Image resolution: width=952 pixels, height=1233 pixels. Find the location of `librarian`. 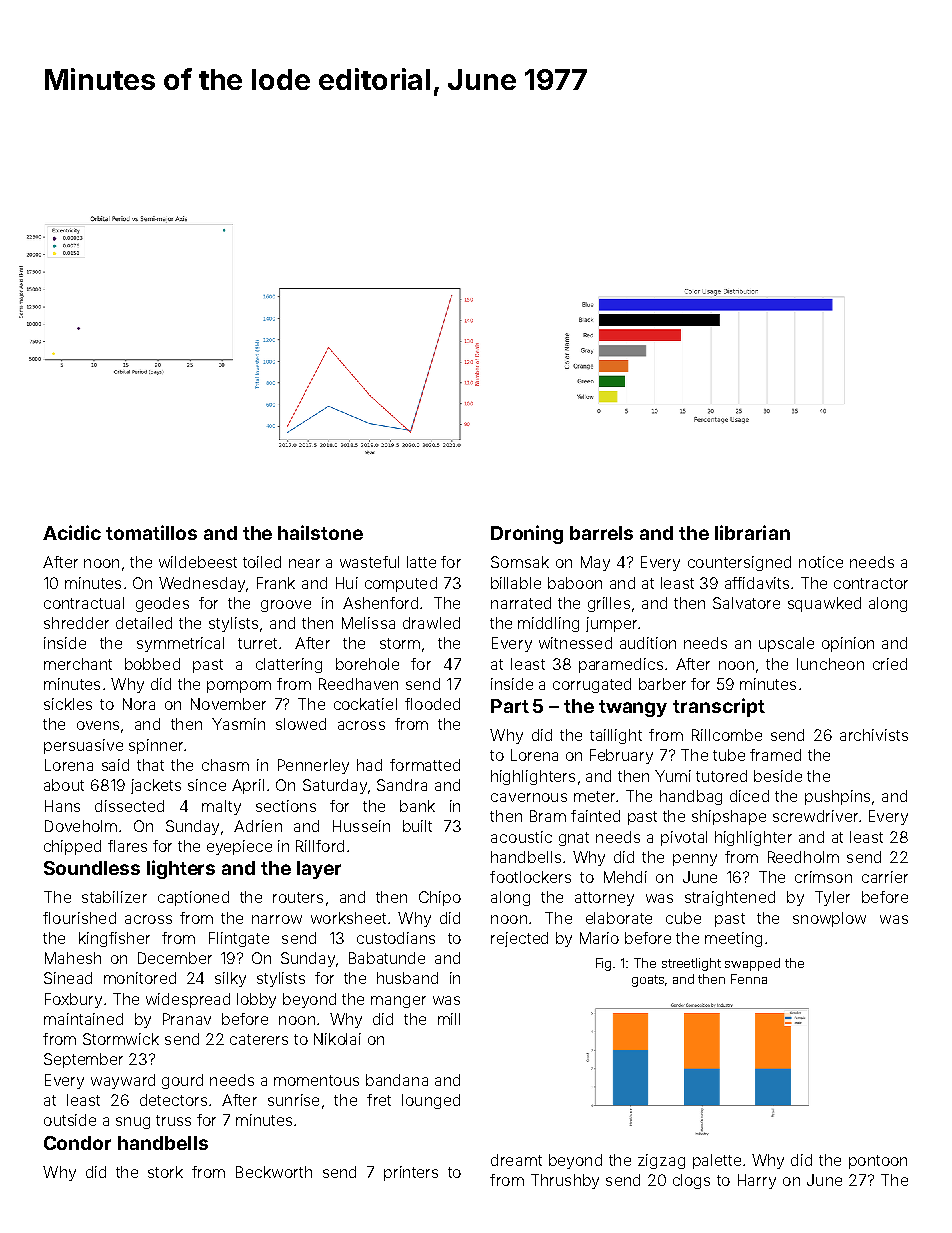

librarian is located at coordinates (752, 532).
